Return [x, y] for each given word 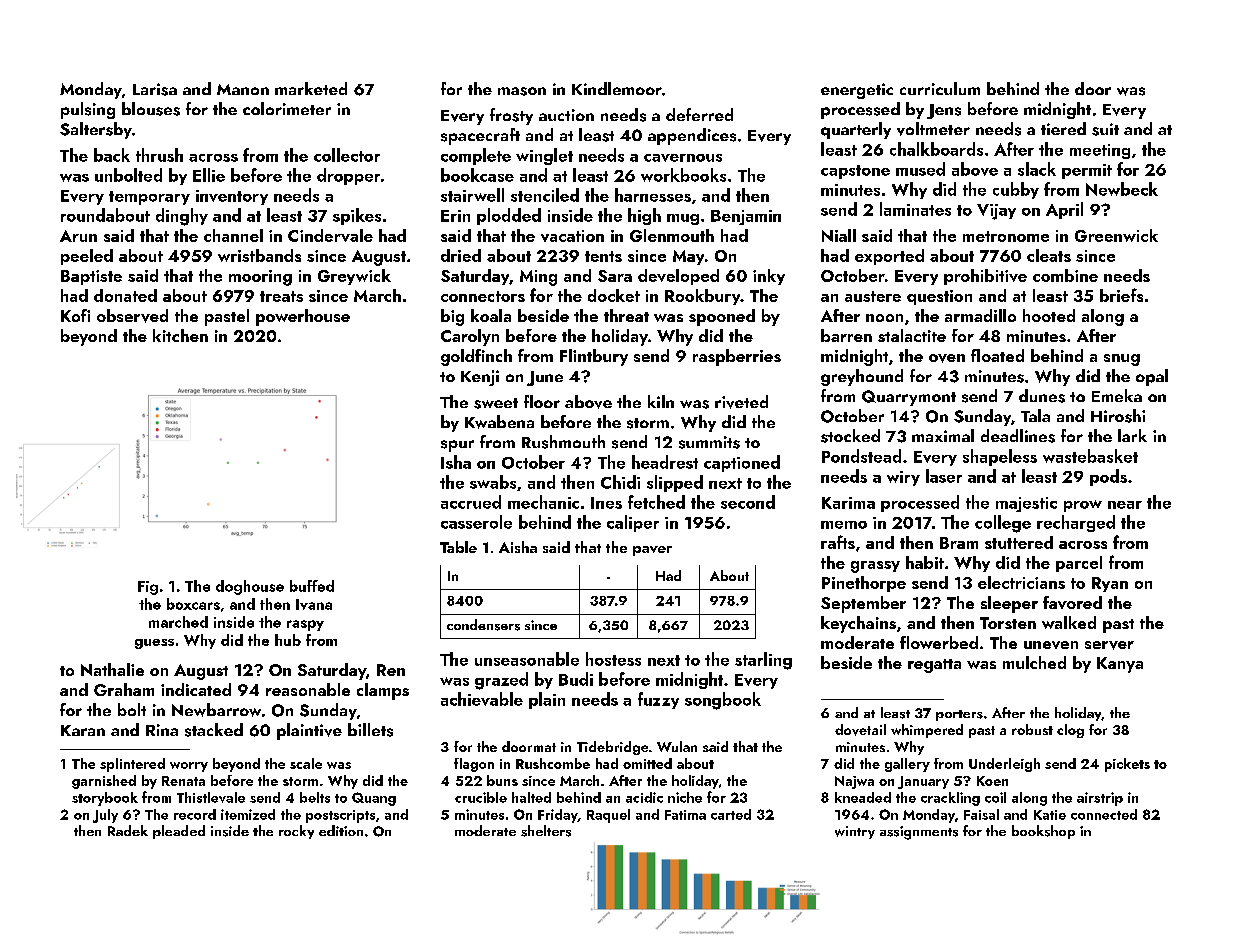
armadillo [980, 315]
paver [652, 551]
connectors [483, 296]
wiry [903, 478]
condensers [483, 625]
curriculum [940, 88]
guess [154, 644]
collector [347, 155]
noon [884, 318]
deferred [699, 114]
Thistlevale [211, 797]
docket [614, 295]
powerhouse [303, 317]
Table [458, 547]
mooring [260, 278]
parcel [1079, 564]
